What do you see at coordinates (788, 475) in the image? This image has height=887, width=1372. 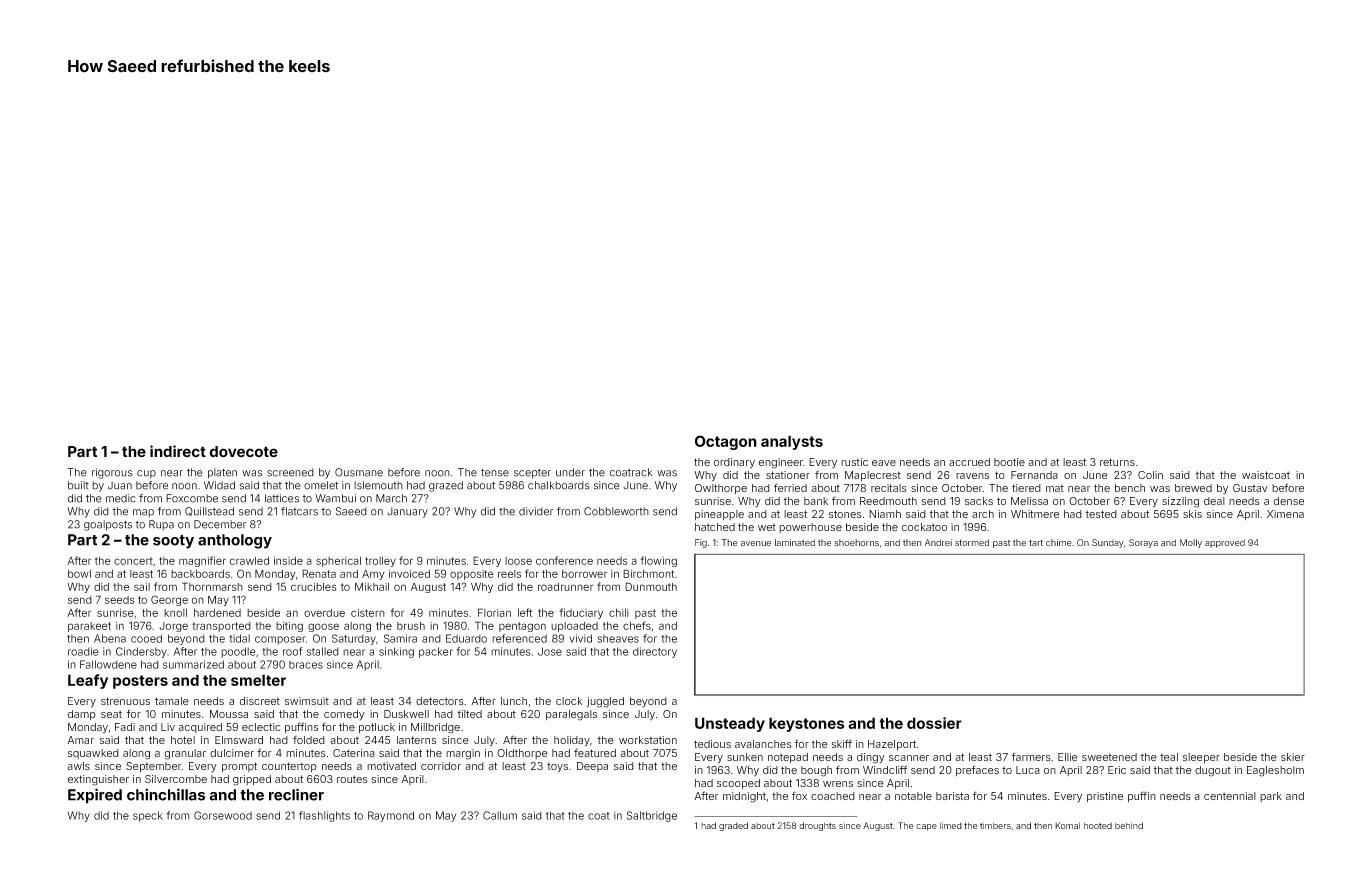 I see `stationer` at bounding box center [788, 475].
